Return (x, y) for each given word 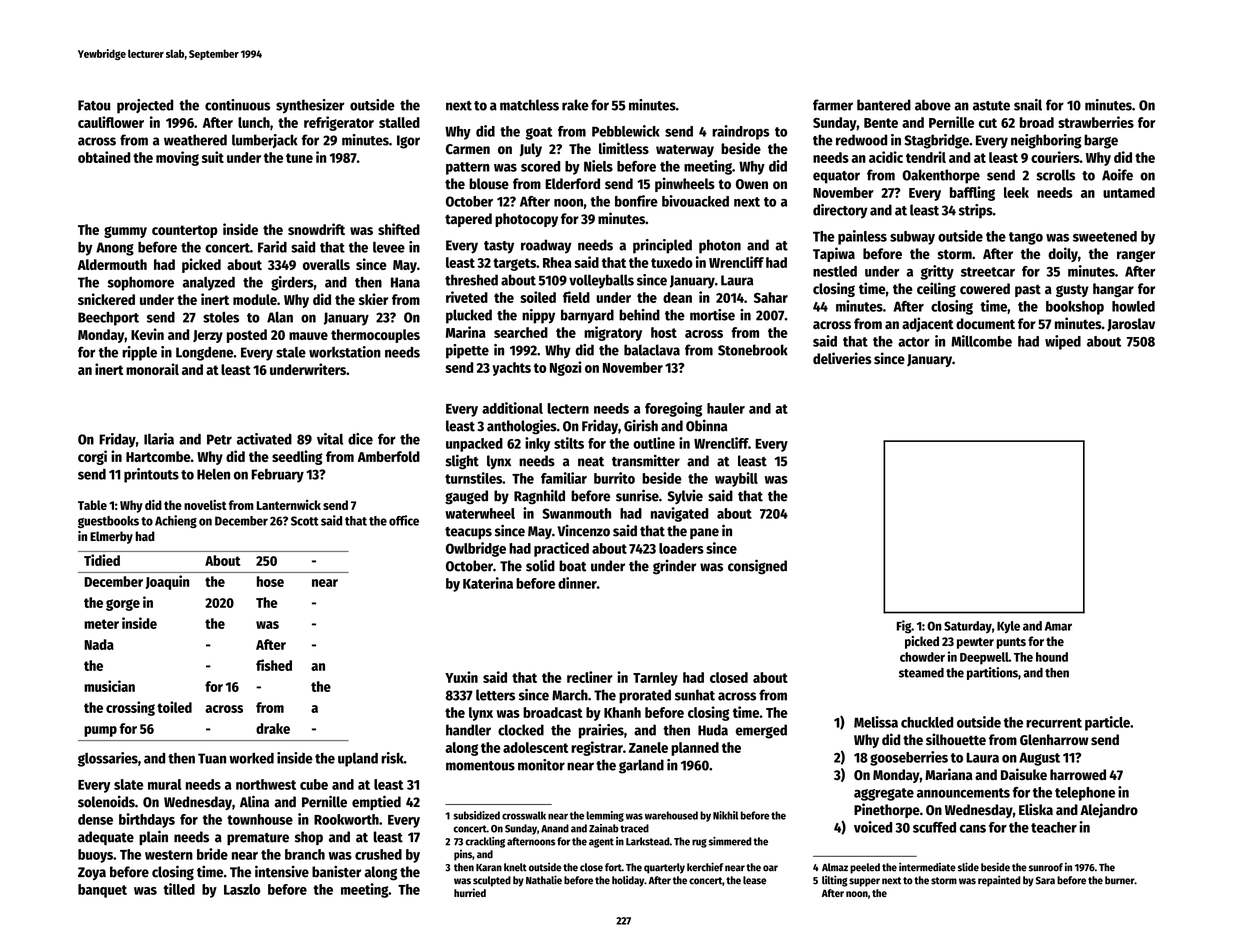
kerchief (705, 867)
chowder (922, 657)
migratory (613, 333)
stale (291, 352)
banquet (102, 891)
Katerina (488, 583)
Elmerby (111, 537)
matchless (529, 105)
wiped (1063, 342)
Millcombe (981, 341)
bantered (884, 105)
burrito (614, 478)
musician (109, 686)
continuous (237, 105)
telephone (1085, 794)
